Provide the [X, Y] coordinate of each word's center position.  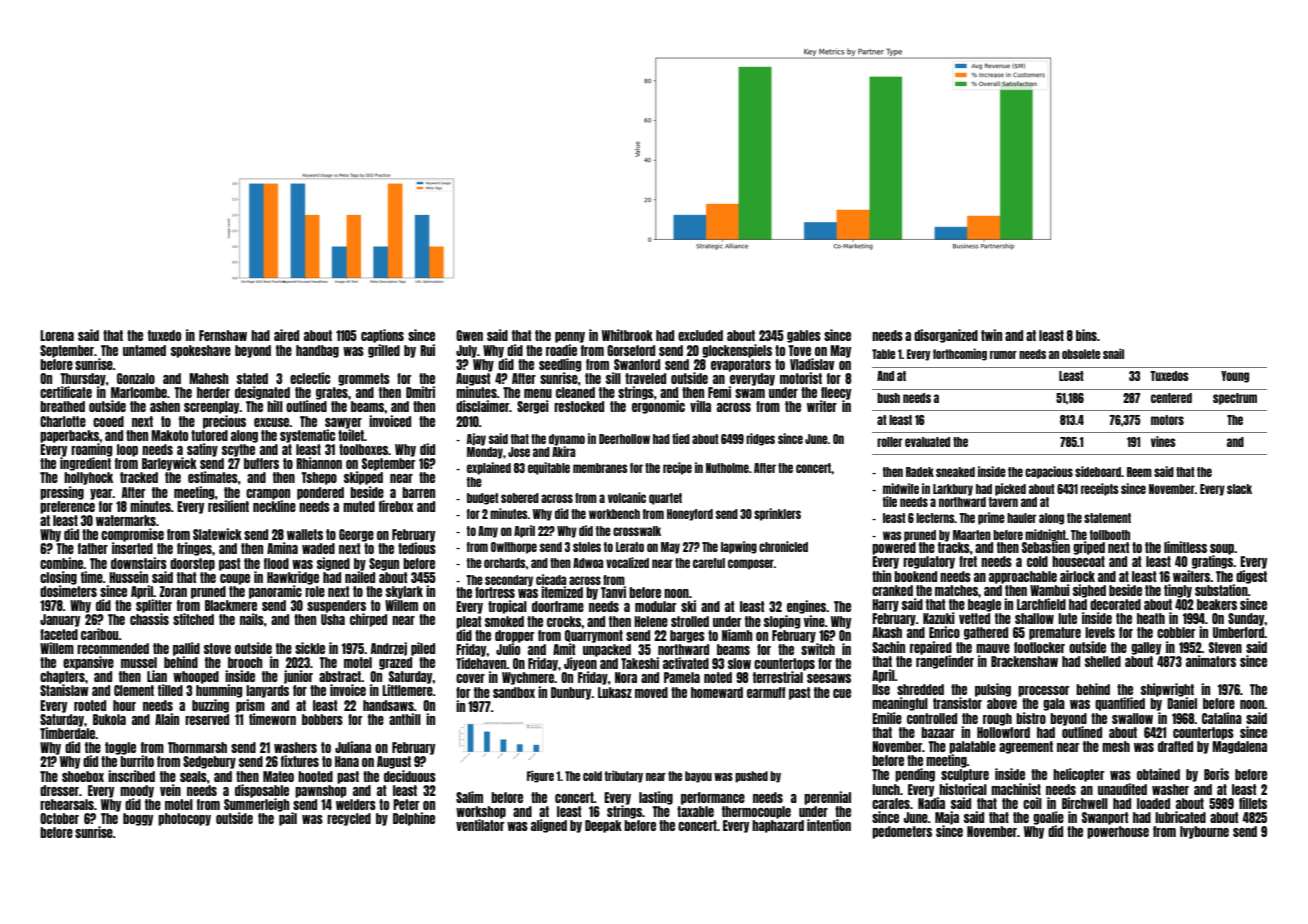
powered [894, 548]
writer [822, 406]
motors [1167, 420]
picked [1010, 489]
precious [224, 422]
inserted [132, 548]
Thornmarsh [197, 747]
